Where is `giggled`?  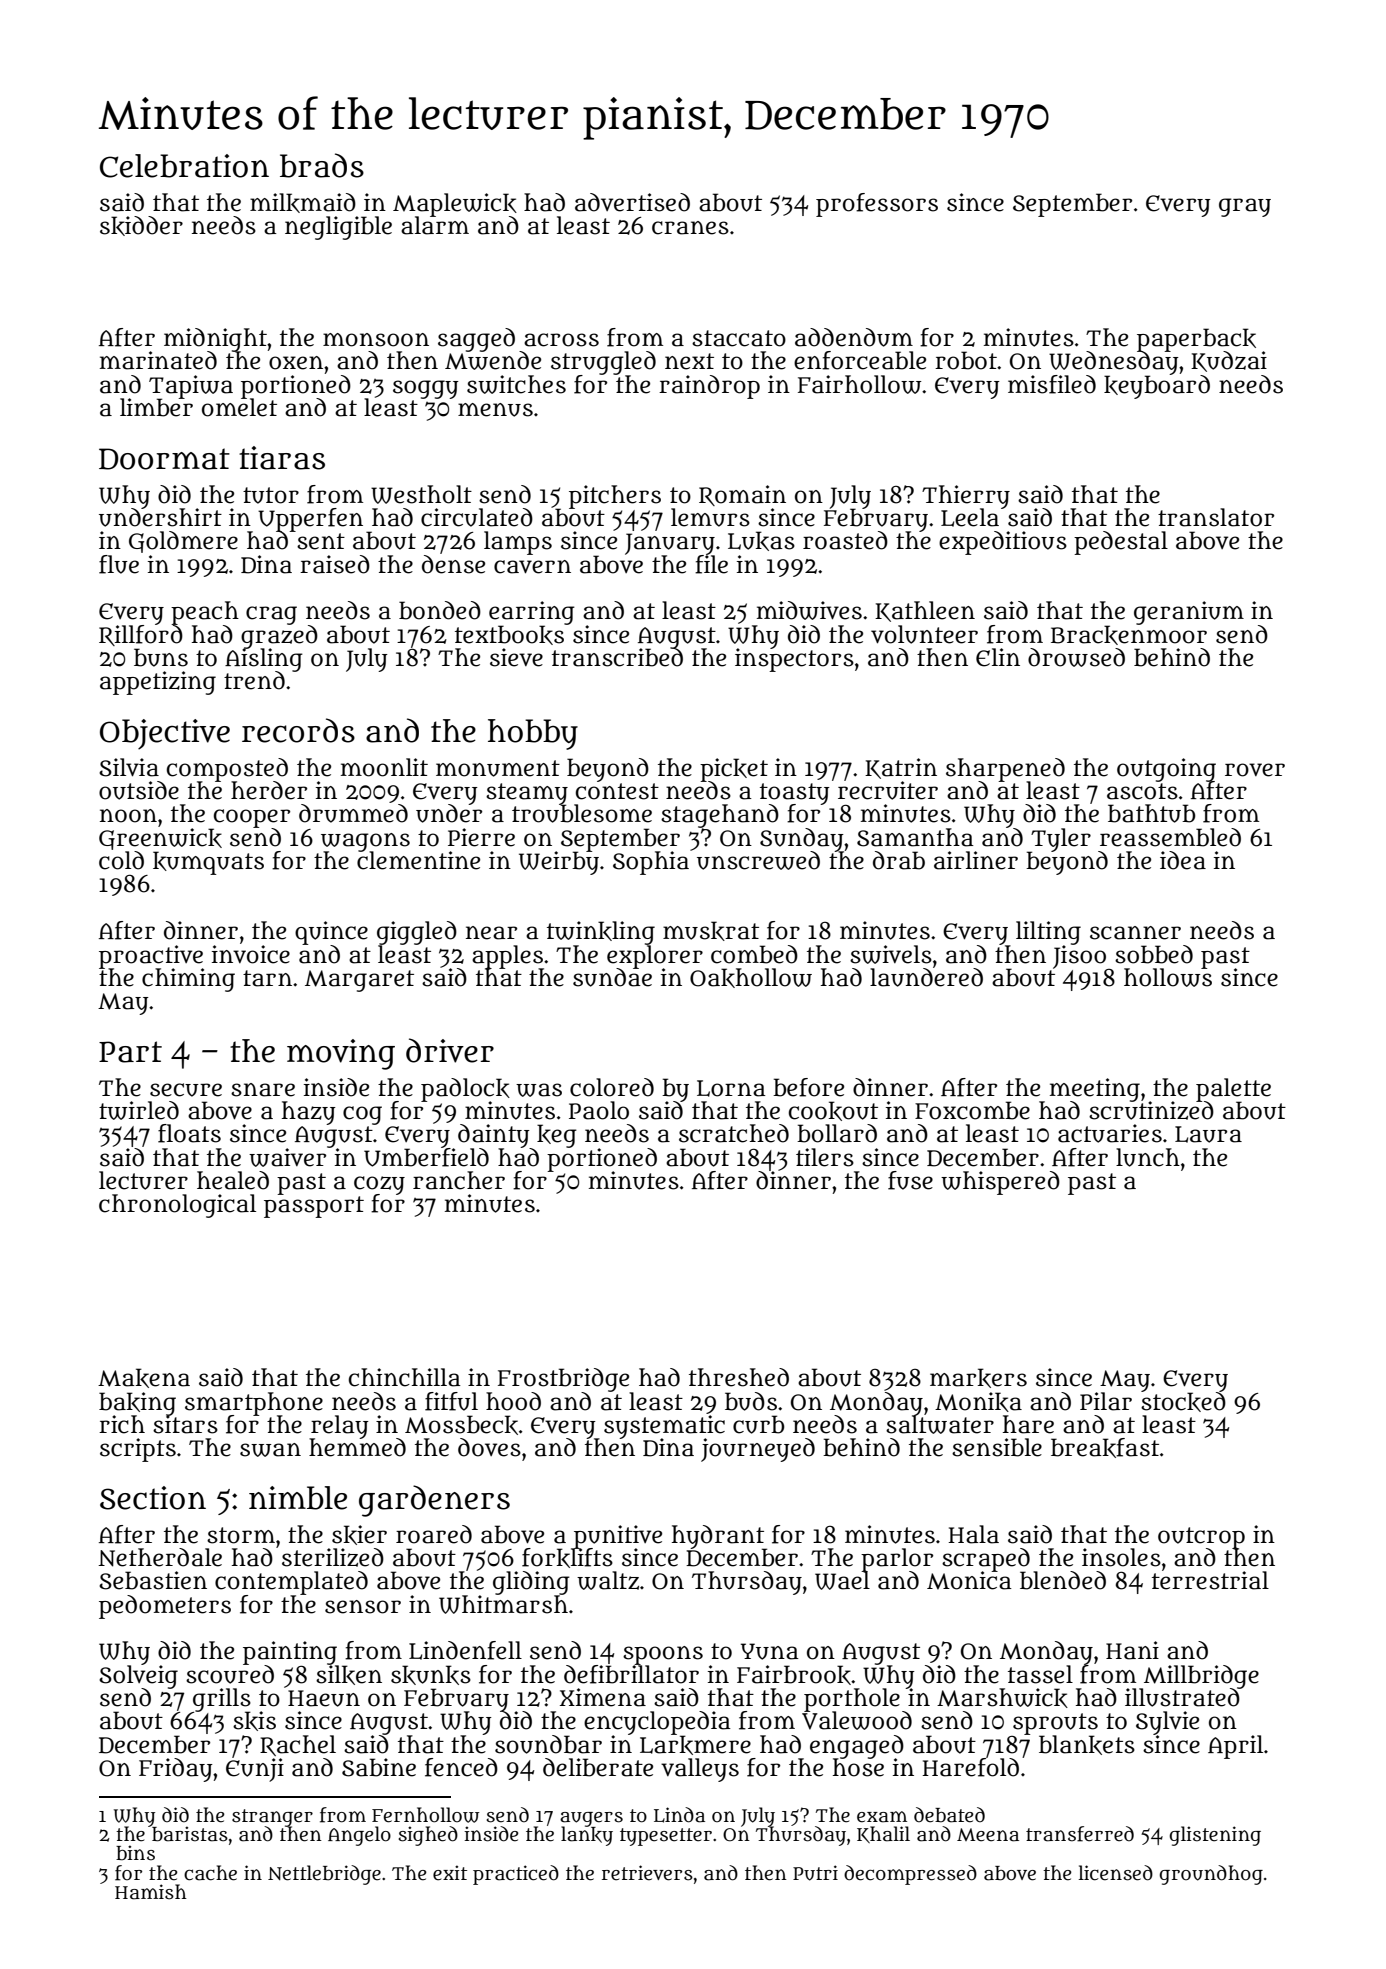 giggled is located at coordinates (417, 933).
